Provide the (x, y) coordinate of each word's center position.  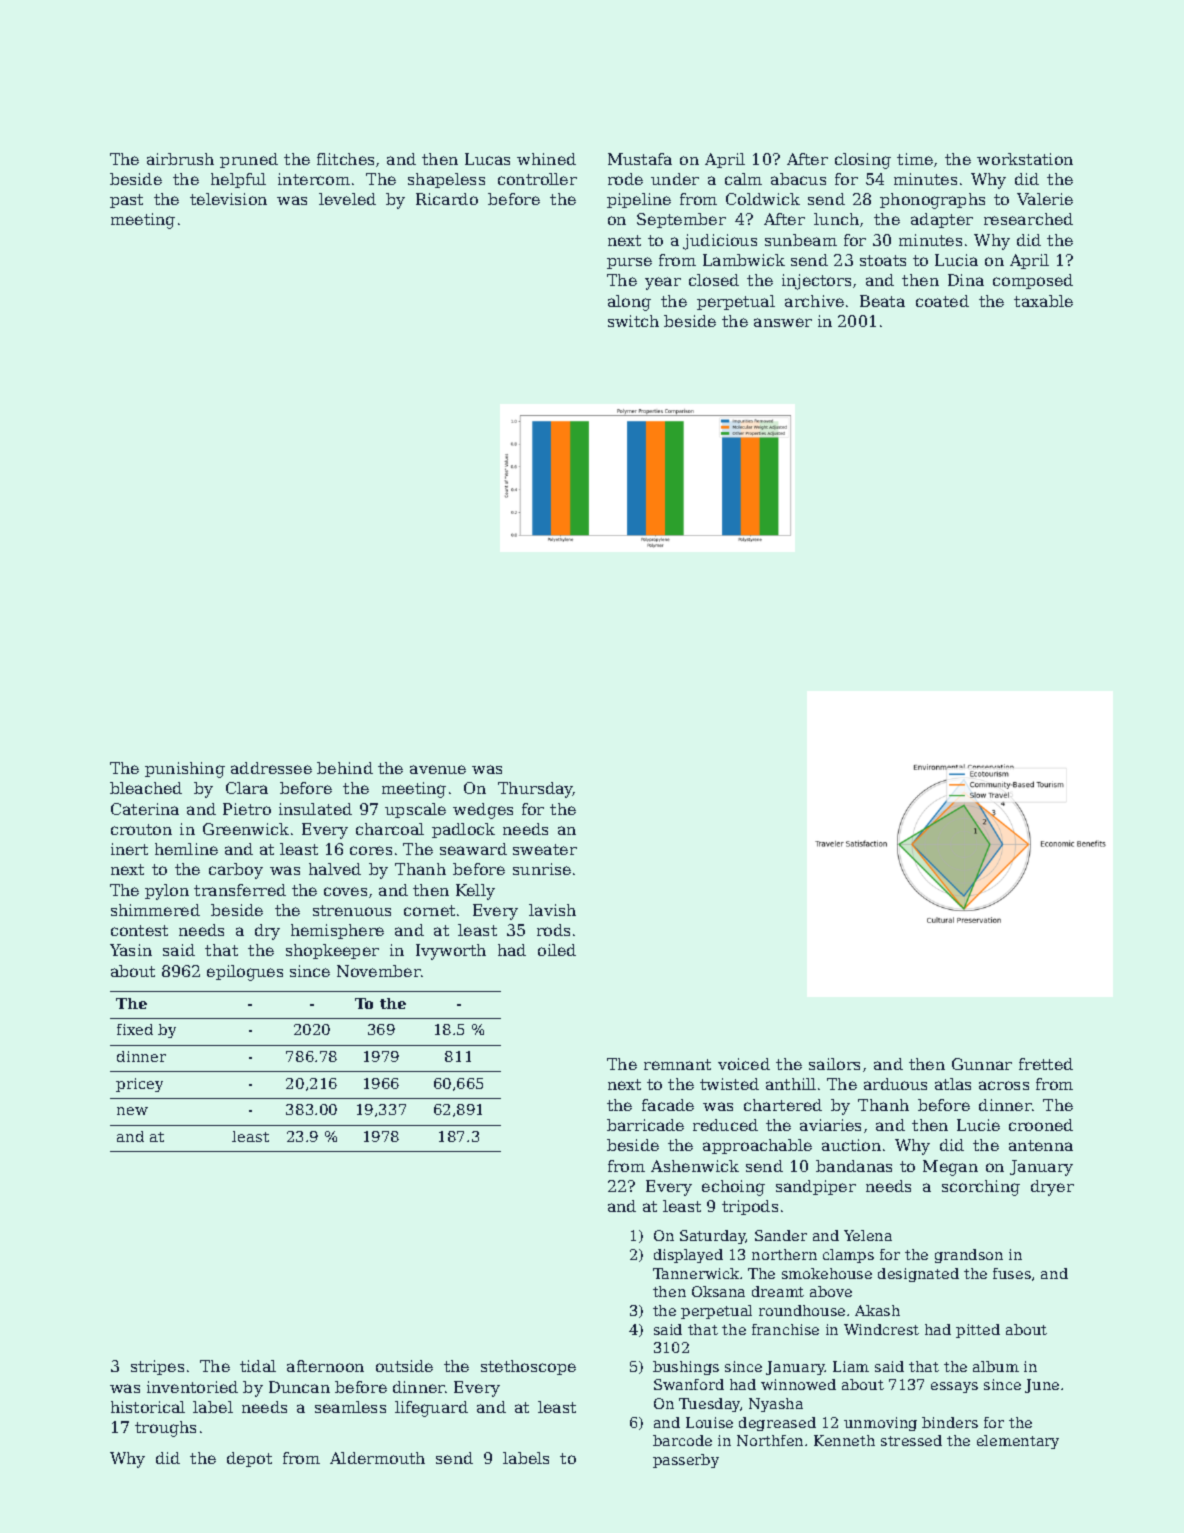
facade (668, 1105)
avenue (438, 769)
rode (625, 179)
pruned (249, 160)
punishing (185, 770)
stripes (157, 1367)
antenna (1041, 1145)
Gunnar (982, 1064)
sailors (834, 1064)
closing (863, 161)
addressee (271, 768)
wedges (483, 811)
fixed (135, 1029)
